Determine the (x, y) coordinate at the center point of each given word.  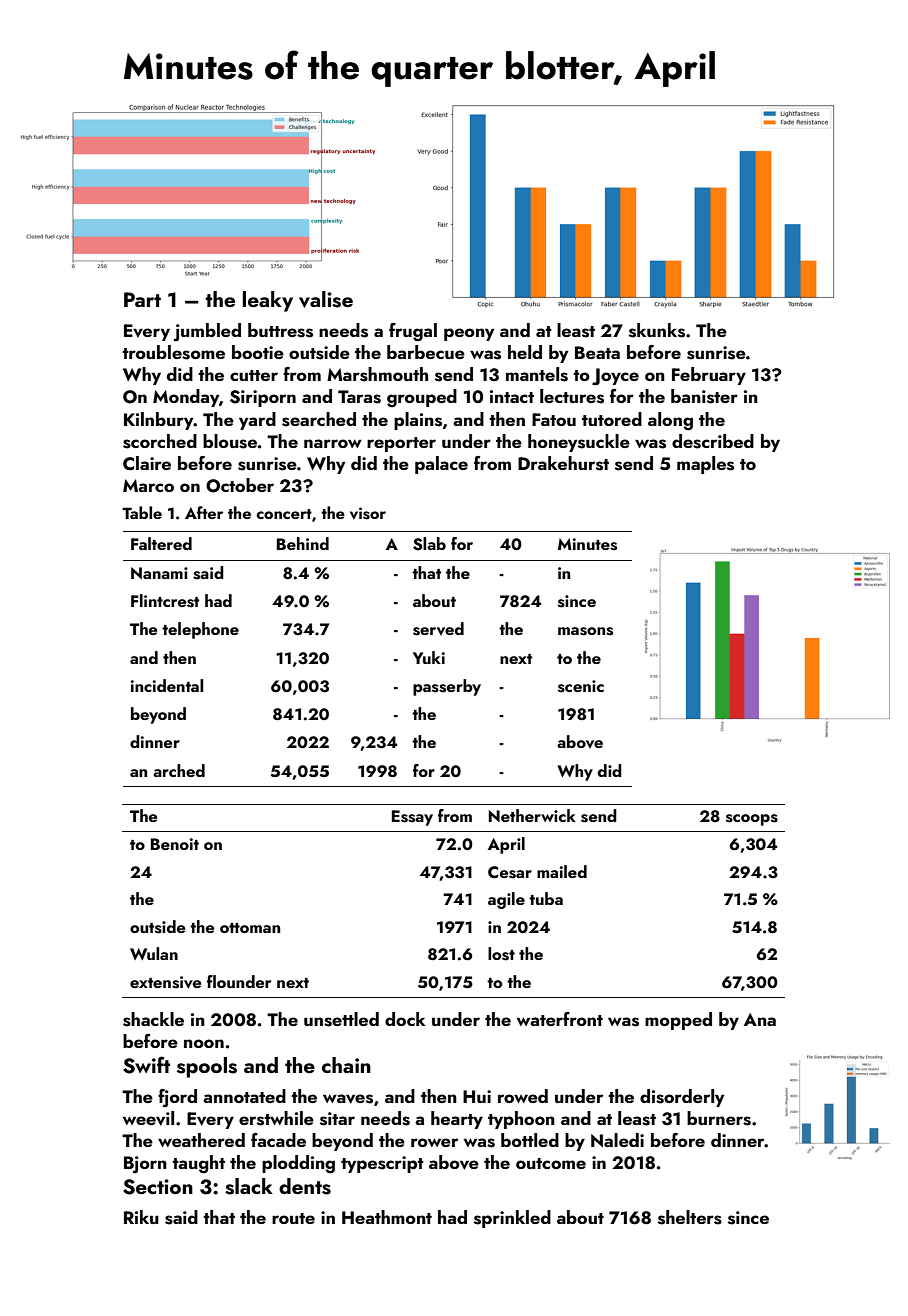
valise (326, 299)
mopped (678, 1021)
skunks (657, 330)
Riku (141, 1217)
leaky (268, 301)
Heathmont (387, 1217)
